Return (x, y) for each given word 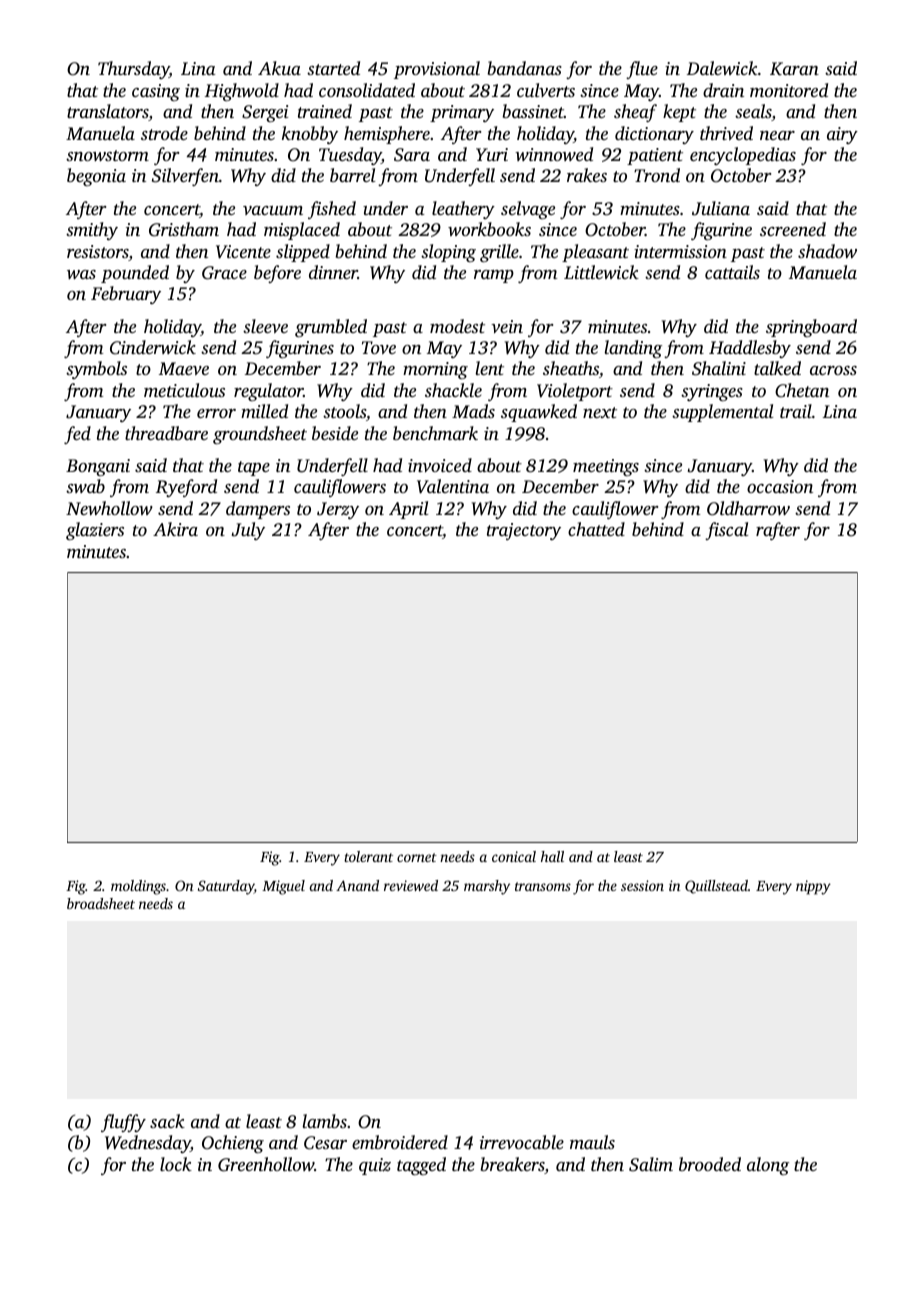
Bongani (98, 467)
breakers (513, 1165)
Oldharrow (748, 508)
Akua (279, 68)
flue (642, 70)
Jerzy (338, 510)
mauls (592, 1142)
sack (167, 1121)
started (333, 68)
